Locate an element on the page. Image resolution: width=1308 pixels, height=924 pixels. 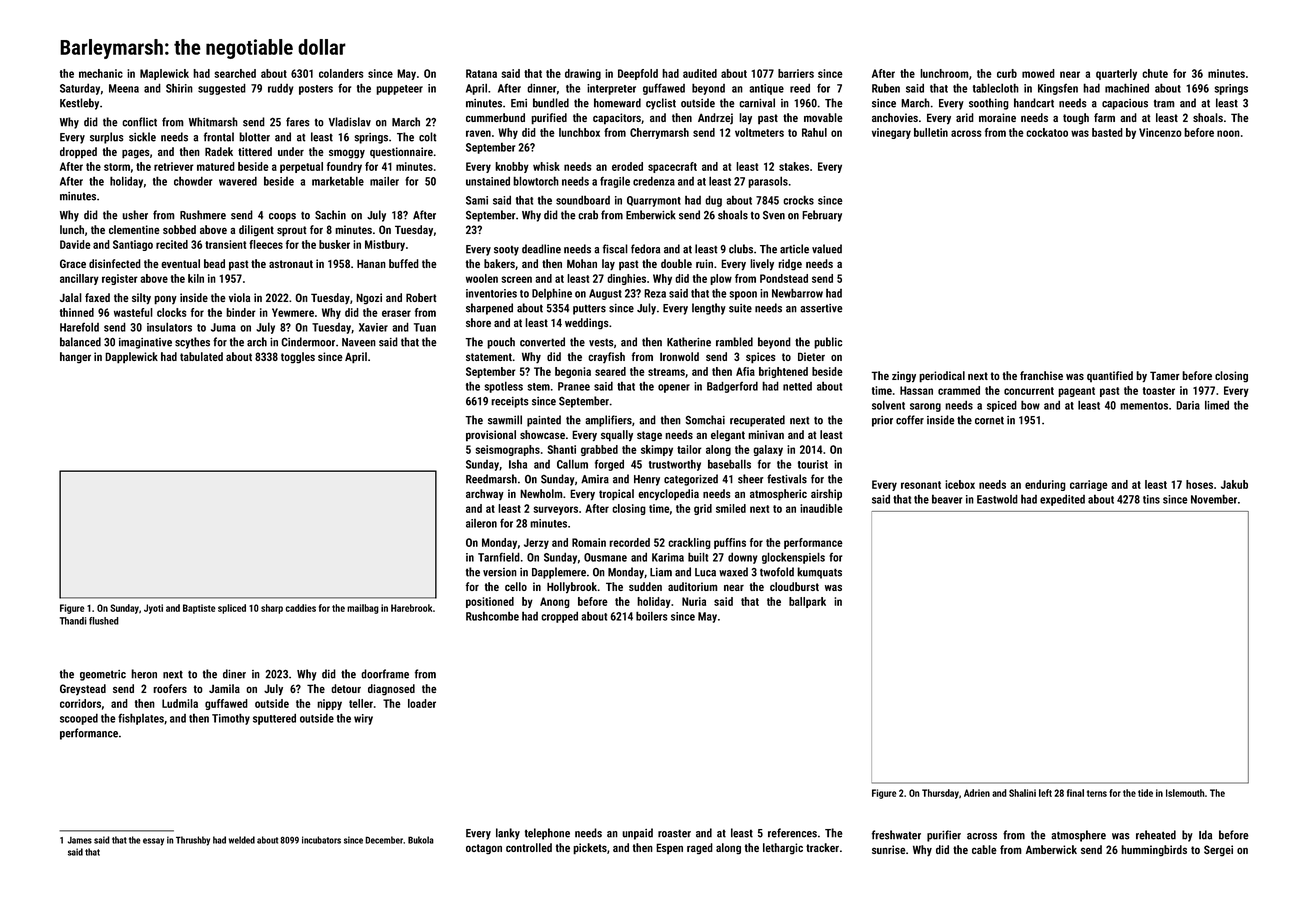
Rushmere is located at coordinates (203, 215).
